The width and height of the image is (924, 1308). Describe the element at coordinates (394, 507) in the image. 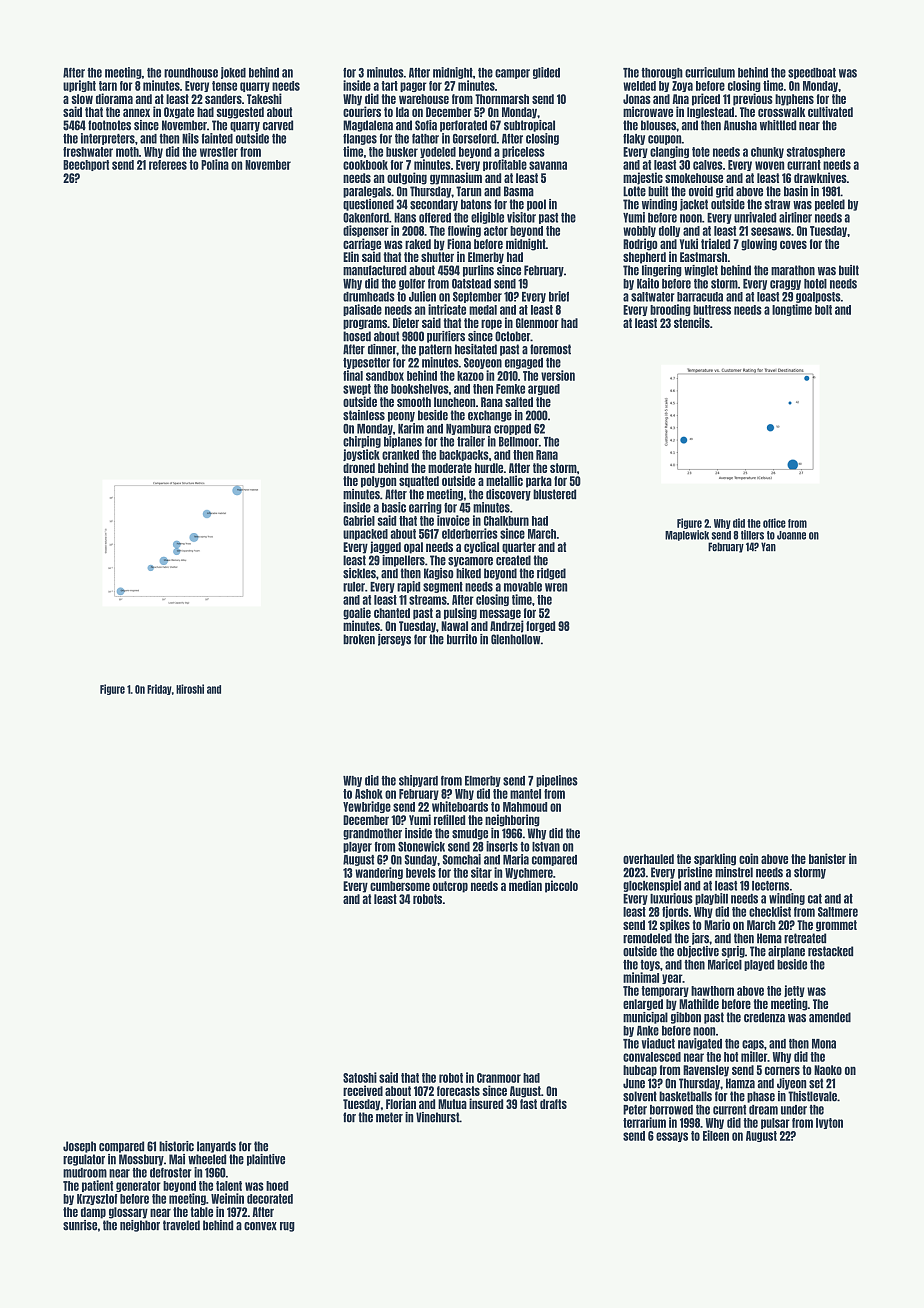

I see `basic` at that location.
